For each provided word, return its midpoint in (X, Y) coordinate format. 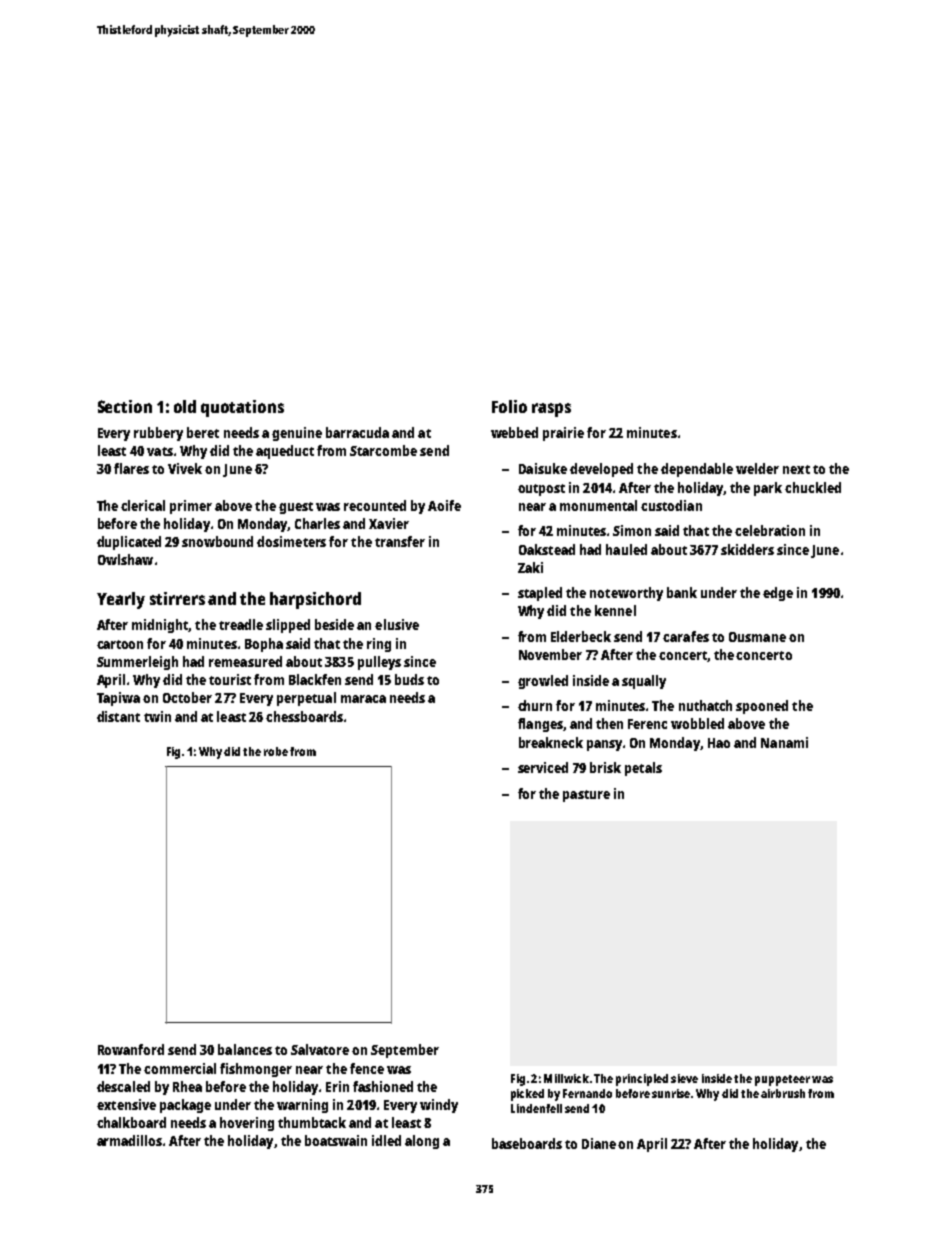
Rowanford (131, 1049)
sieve (684, 1078)
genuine (297, 434)
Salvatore (320, 1049)
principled (642, 1080)
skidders (747, 549)
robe (276, 751)
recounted (375, 505)
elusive (397, 624)
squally (644, 682)
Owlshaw (125, 559)
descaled (123, 1086)
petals (643, 769)
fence (367, 1068)
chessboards (304, 716)
